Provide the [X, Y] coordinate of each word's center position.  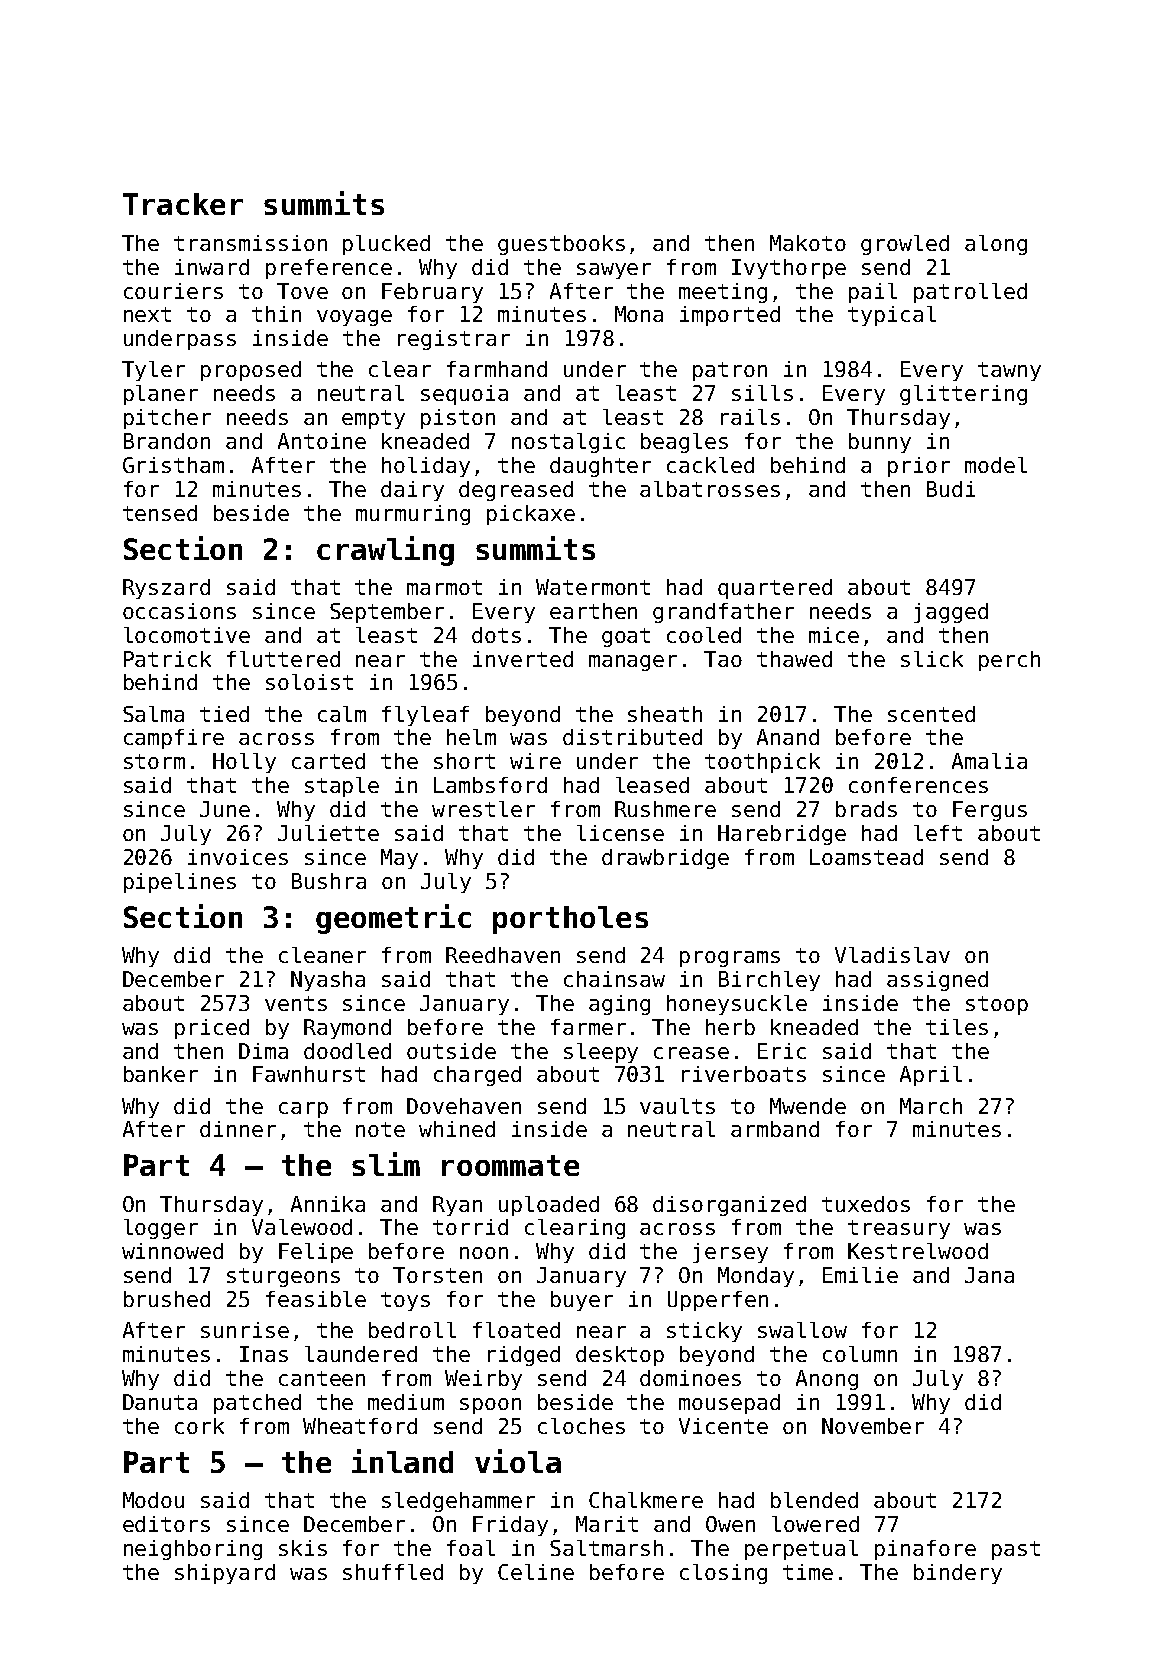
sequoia [464, 395]
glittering [963, 395]
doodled [347, 1051]
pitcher [167, 419]
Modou [153, 1500]
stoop [997, 1005]
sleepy [601, 1053]
